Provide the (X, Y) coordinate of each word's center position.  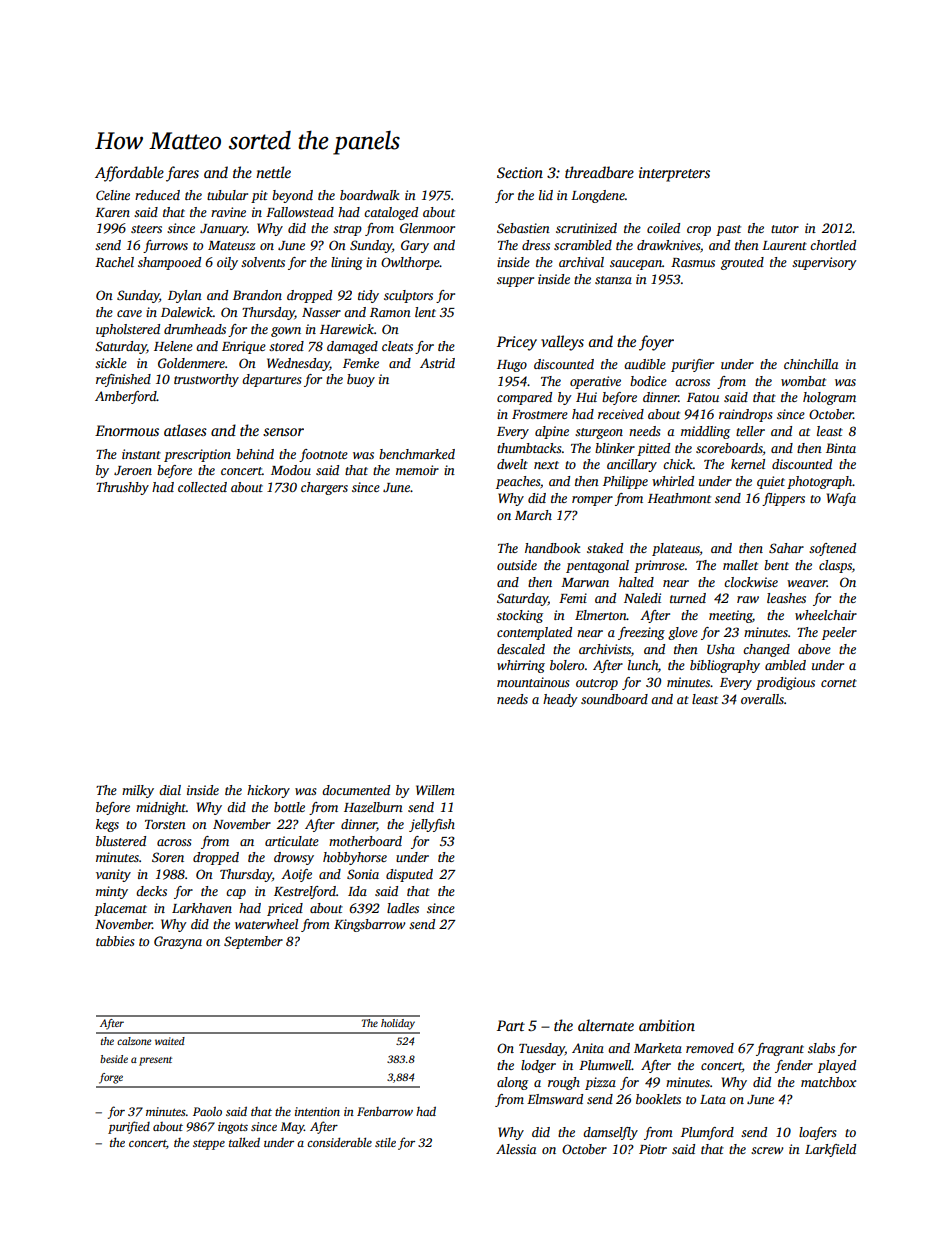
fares (182, 174)
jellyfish (432, 825)
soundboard (614, 699)
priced (285, 909)
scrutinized (586, 228)
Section (520, 172)
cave (129, 313)
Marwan (585, 582)
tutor (785, 229)
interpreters (674, 174)
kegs (107, 825)
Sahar (786, 548)
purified (129, 1127)
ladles (403, 908)
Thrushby (122, 488)
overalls (762, 699)
